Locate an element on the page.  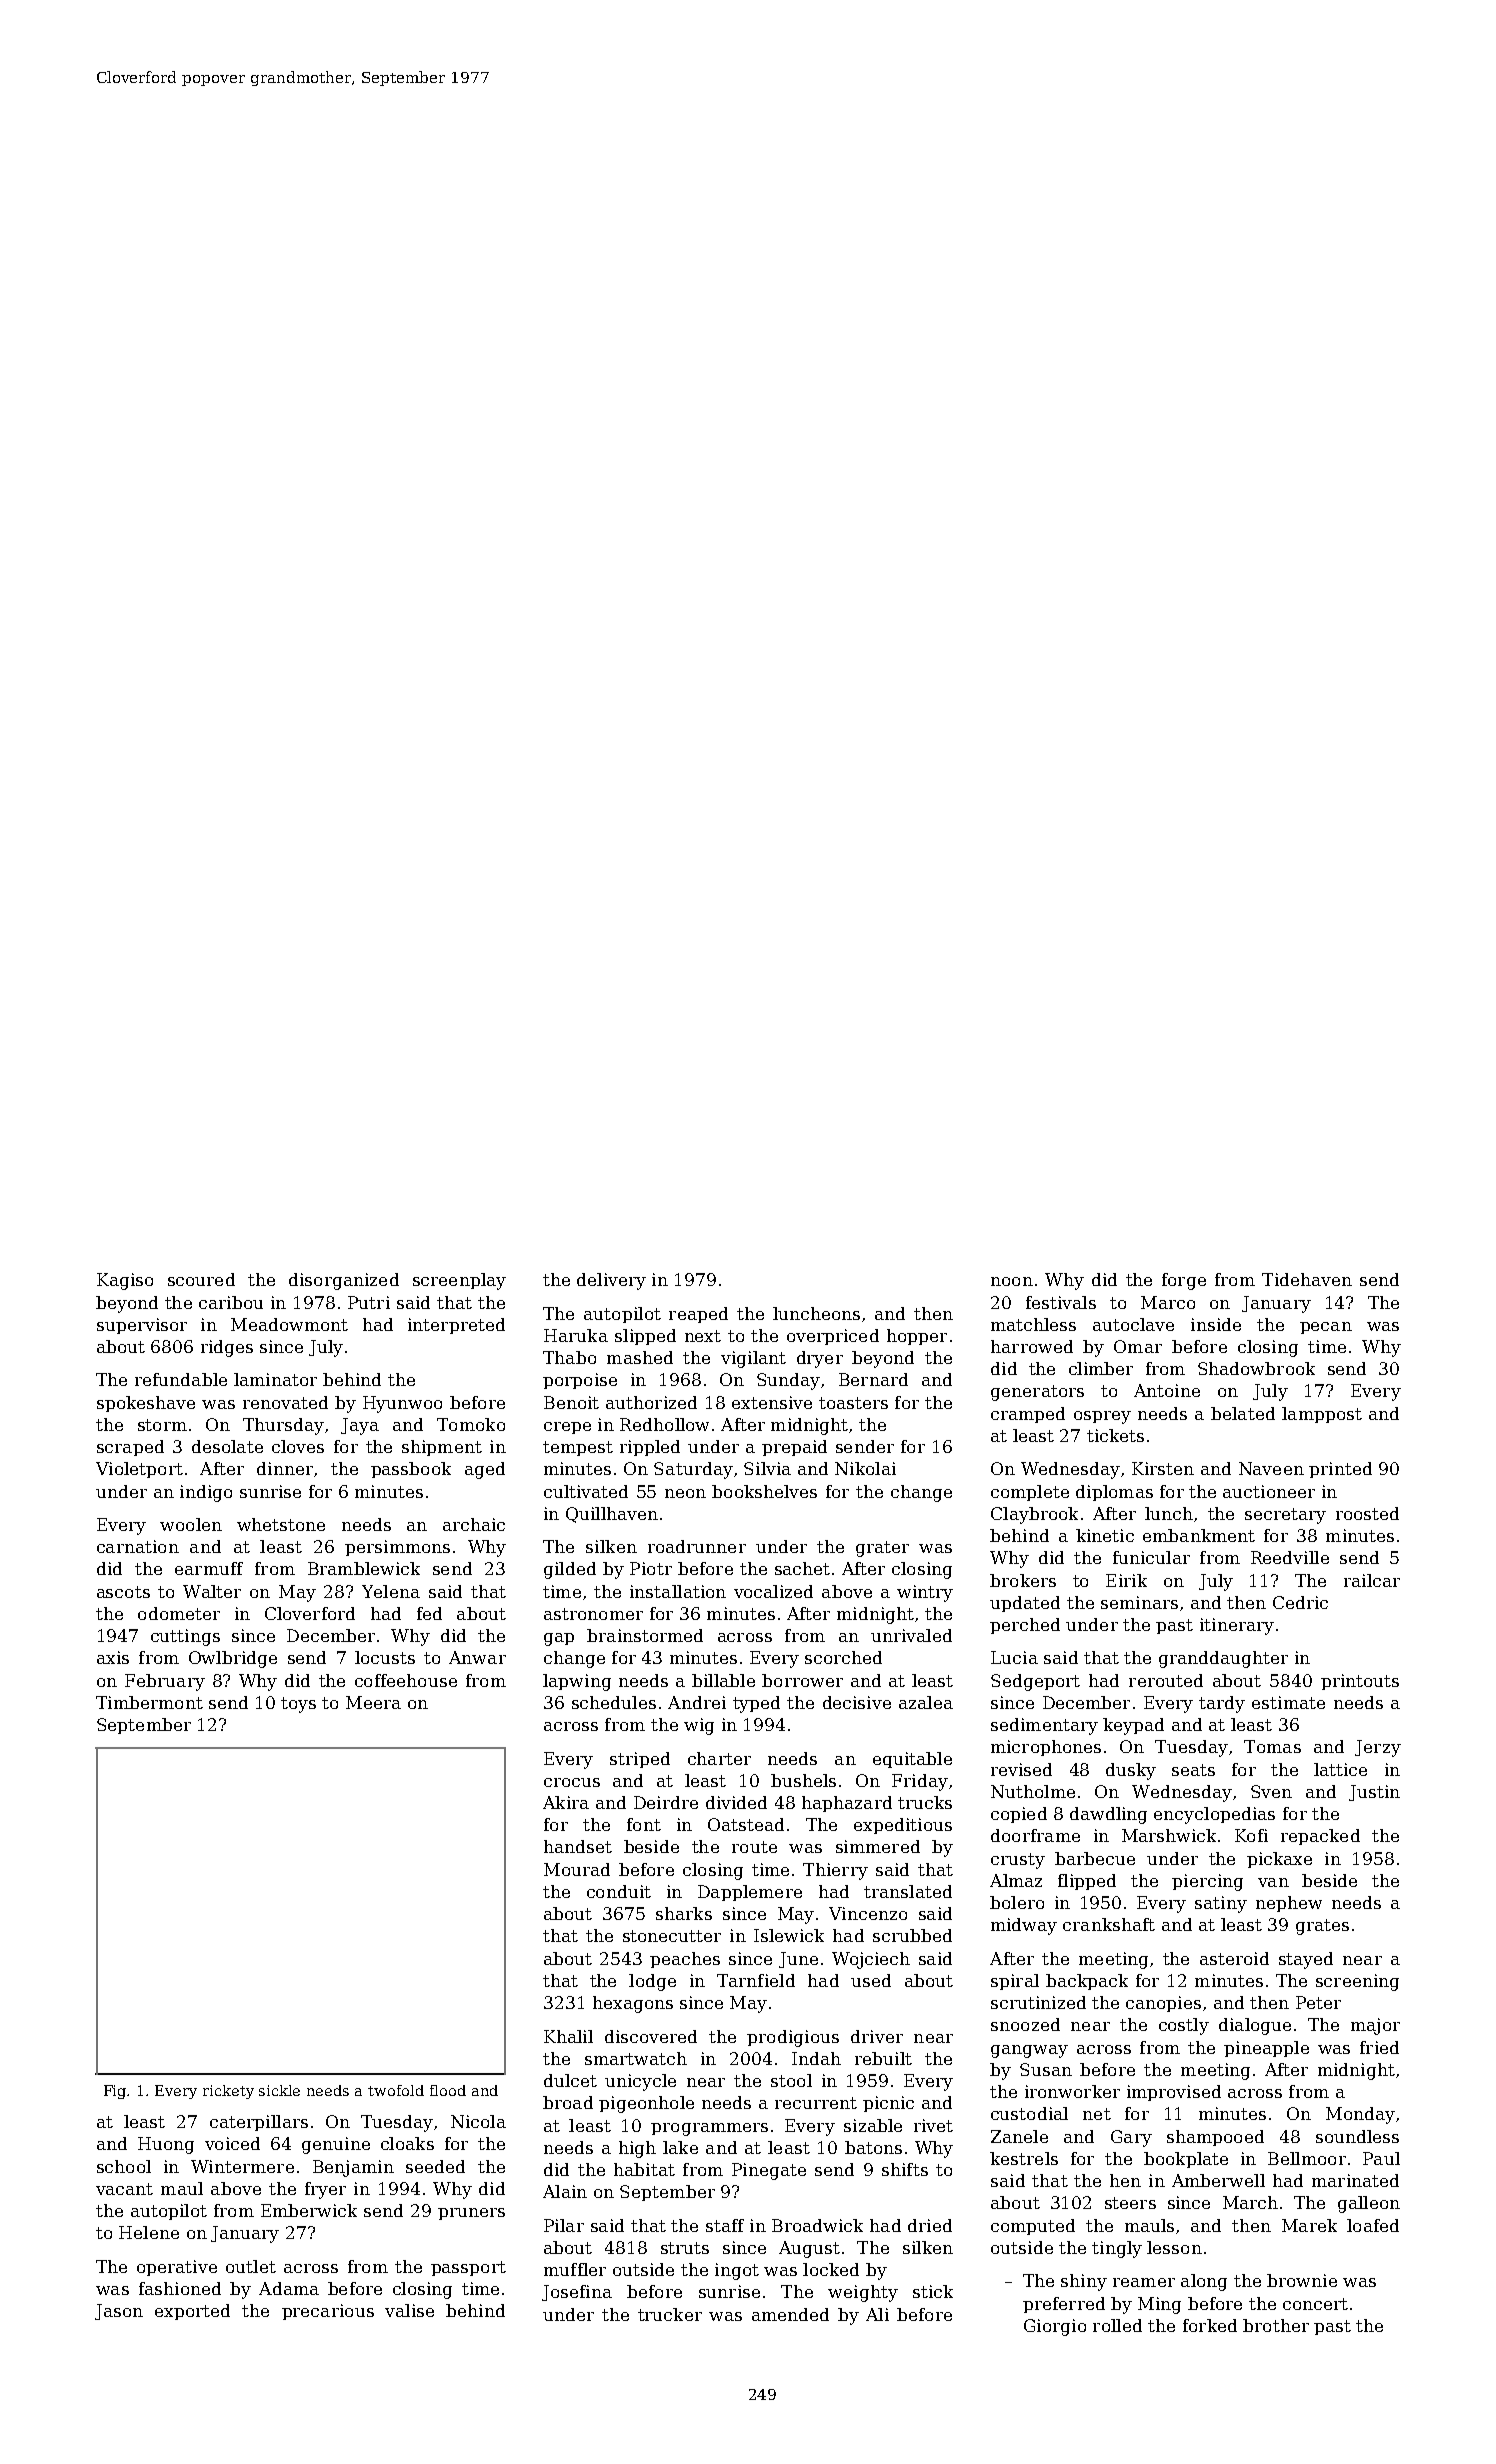
trucker is located at coordinates (670, 2314).
